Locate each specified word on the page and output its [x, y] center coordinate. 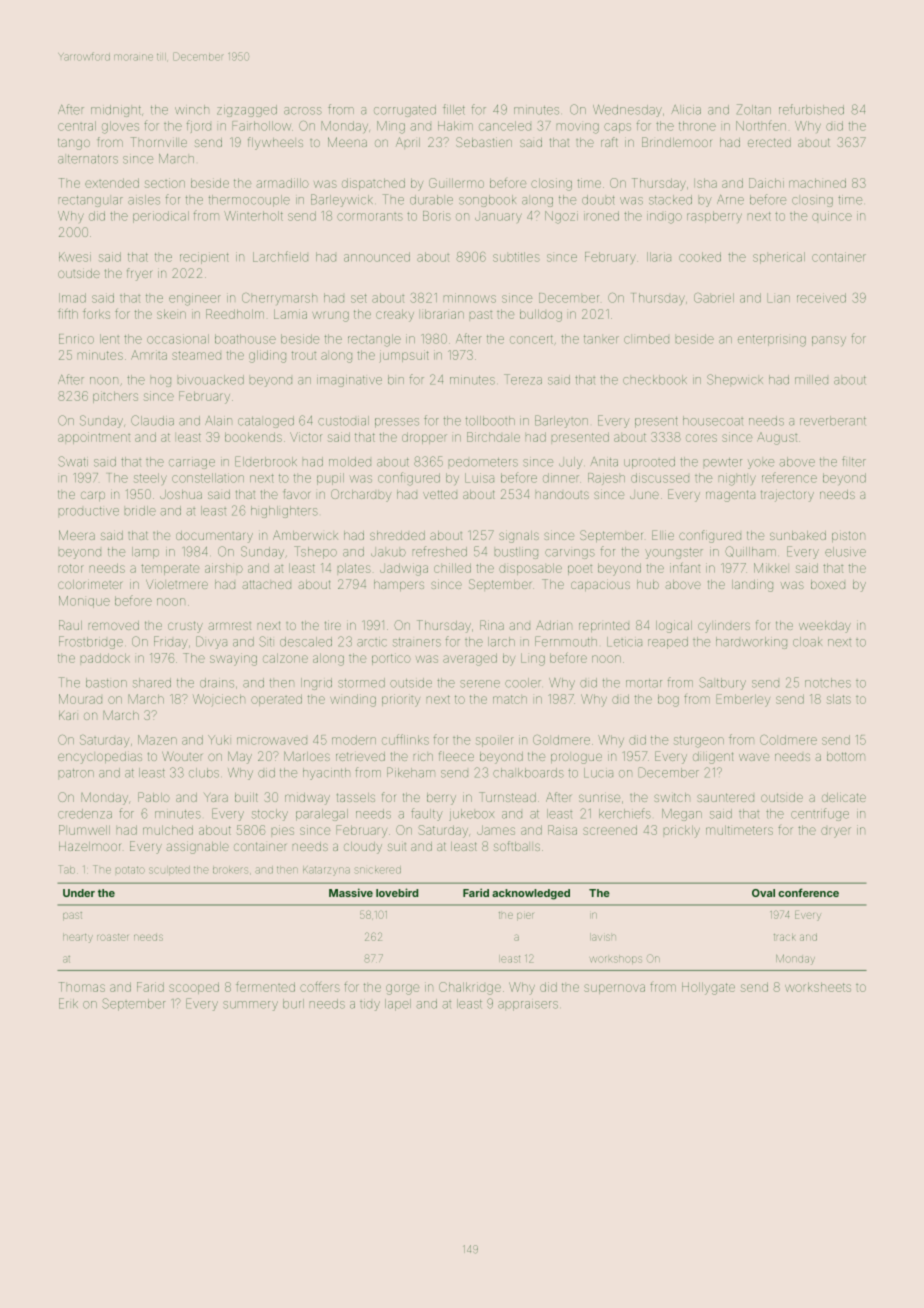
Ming [391, 127]
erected [769, 142]
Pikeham [411, 772]
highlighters [284, 512]
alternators [88, 159]
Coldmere [788, 740]
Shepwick [735, 379]
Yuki [218, 740]
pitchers [115, 397]
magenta [730, 496]
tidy [370, 1006]
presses [397, 423]
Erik [68, 1003]
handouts [562, 495]
